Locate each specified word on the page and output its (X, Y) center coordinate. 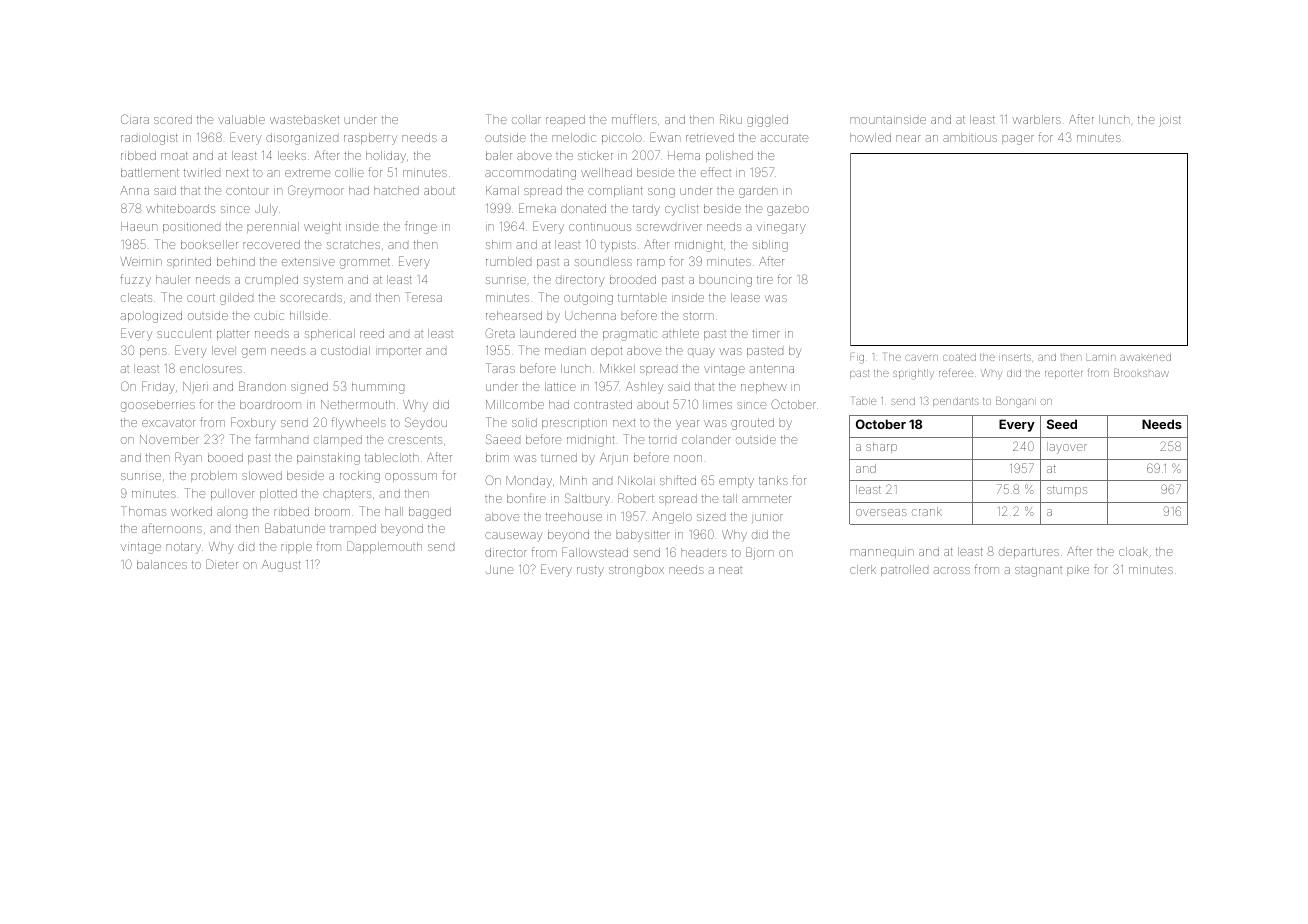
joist (1170, 121)
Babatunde (295, 528)
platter (233, 334)
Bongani (1016, 402)
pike (1078, 570)
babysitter (643, 536)
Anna (134, 190)
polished (729, 156)
